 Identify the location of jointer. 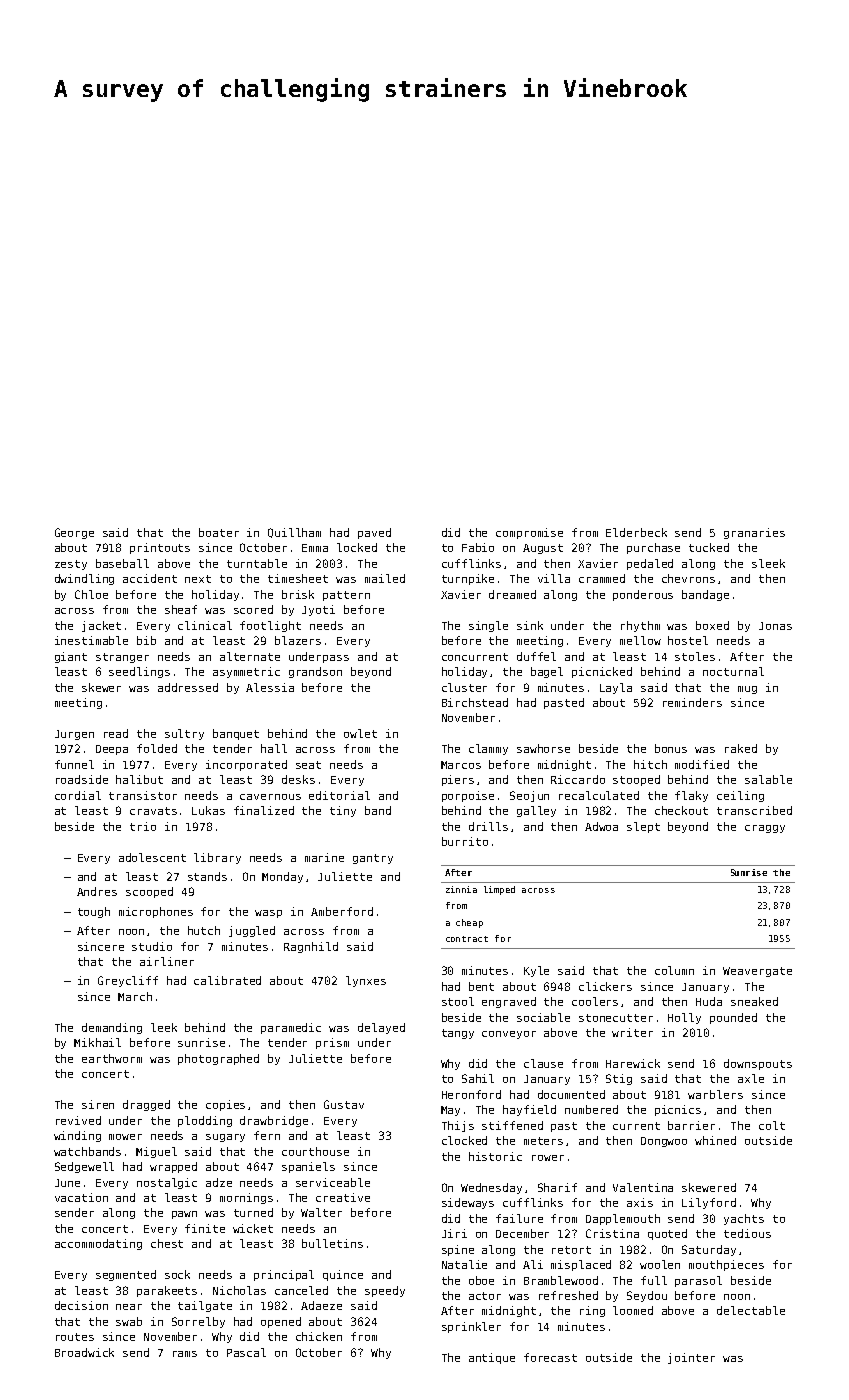
(691, 1358).
